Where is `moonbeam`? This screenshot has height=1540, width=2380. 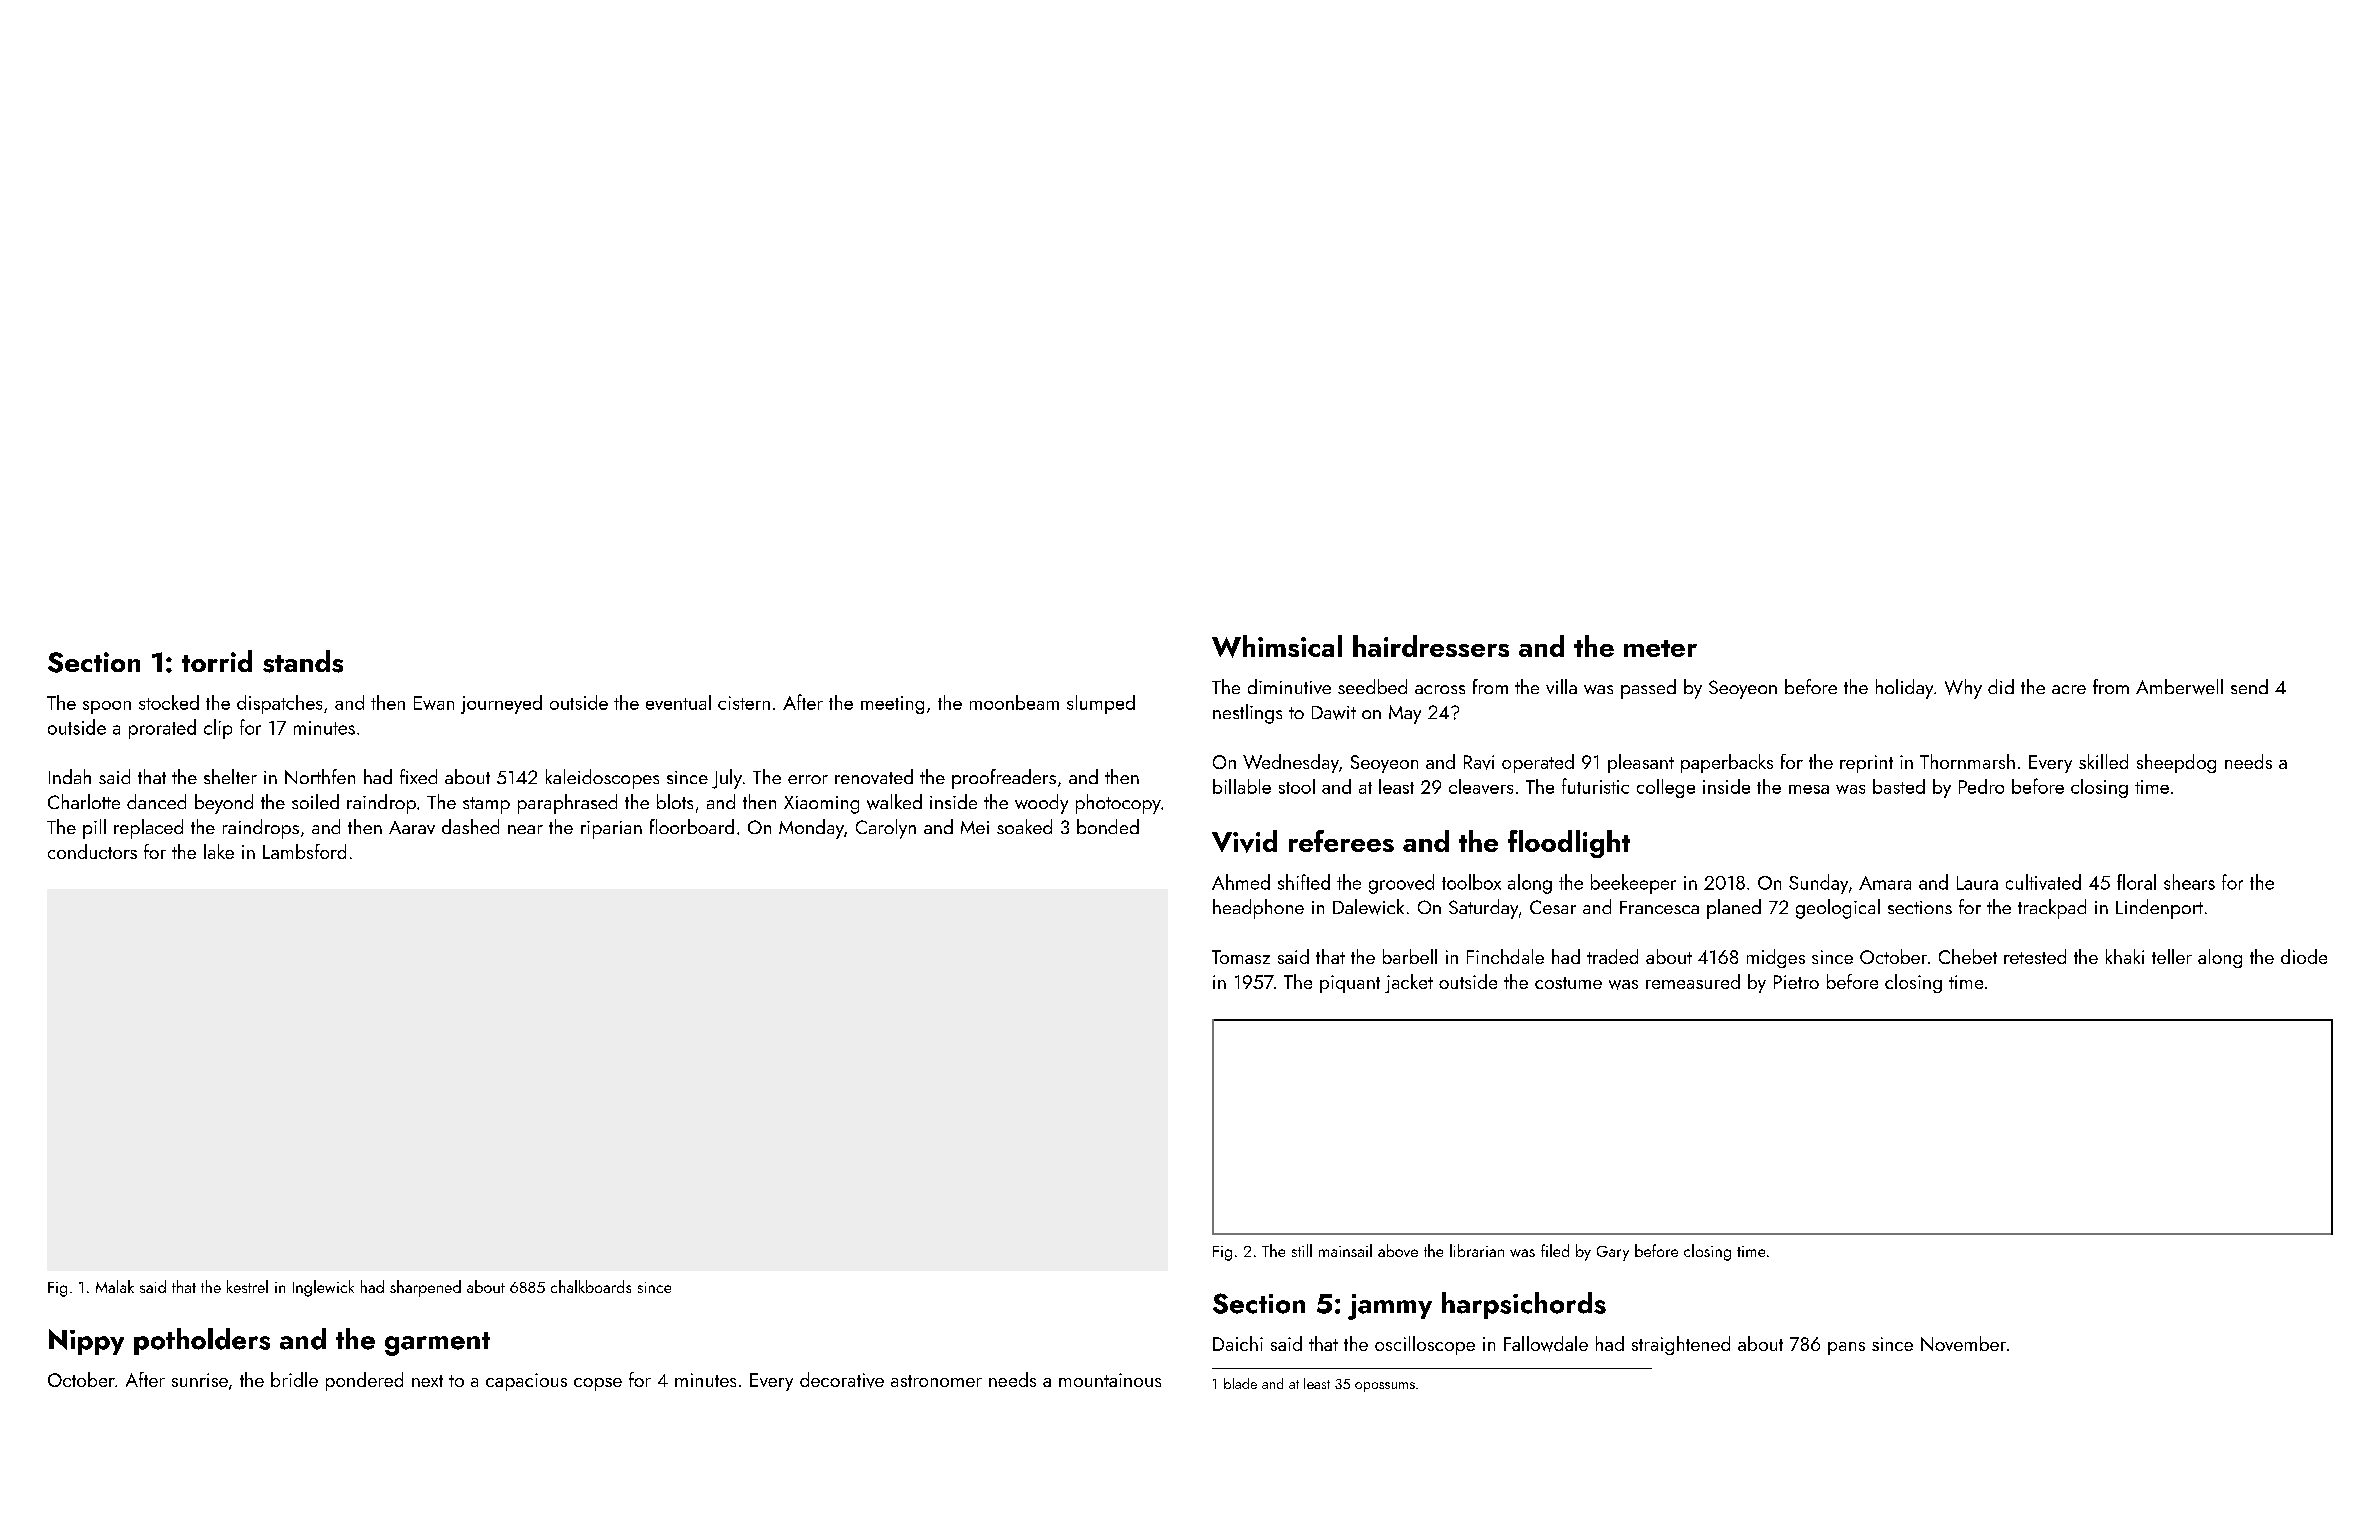
moonbeam is located at coordinates (1014, 702).
